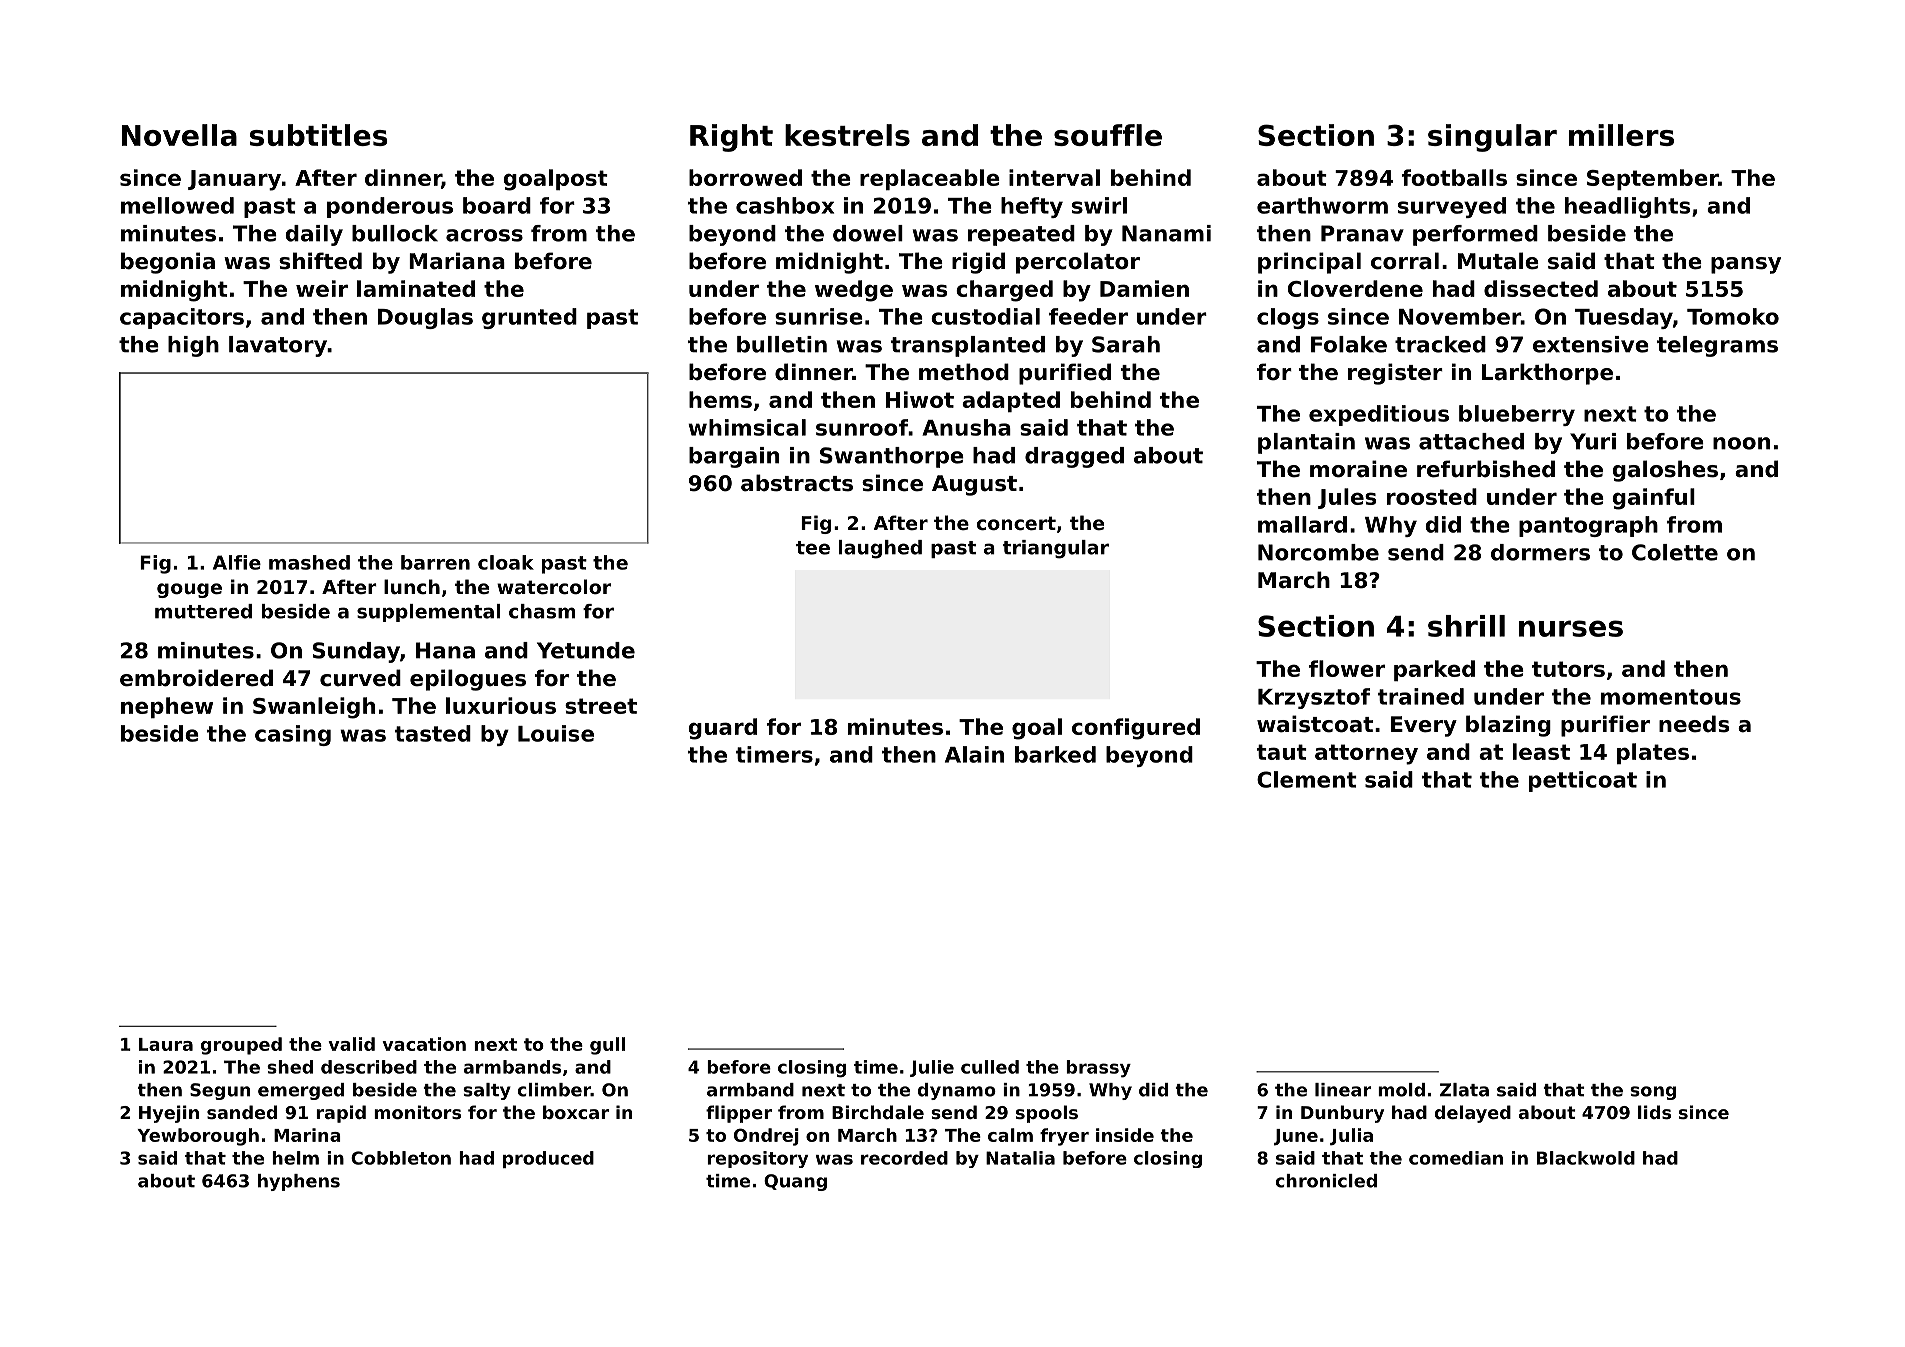 The width and height of the screenshot is (1905, 1347). What do you see at coordinates (1166, 233) in the screenshot?
I see `Nanami` at bounding box center [1166, 233].
